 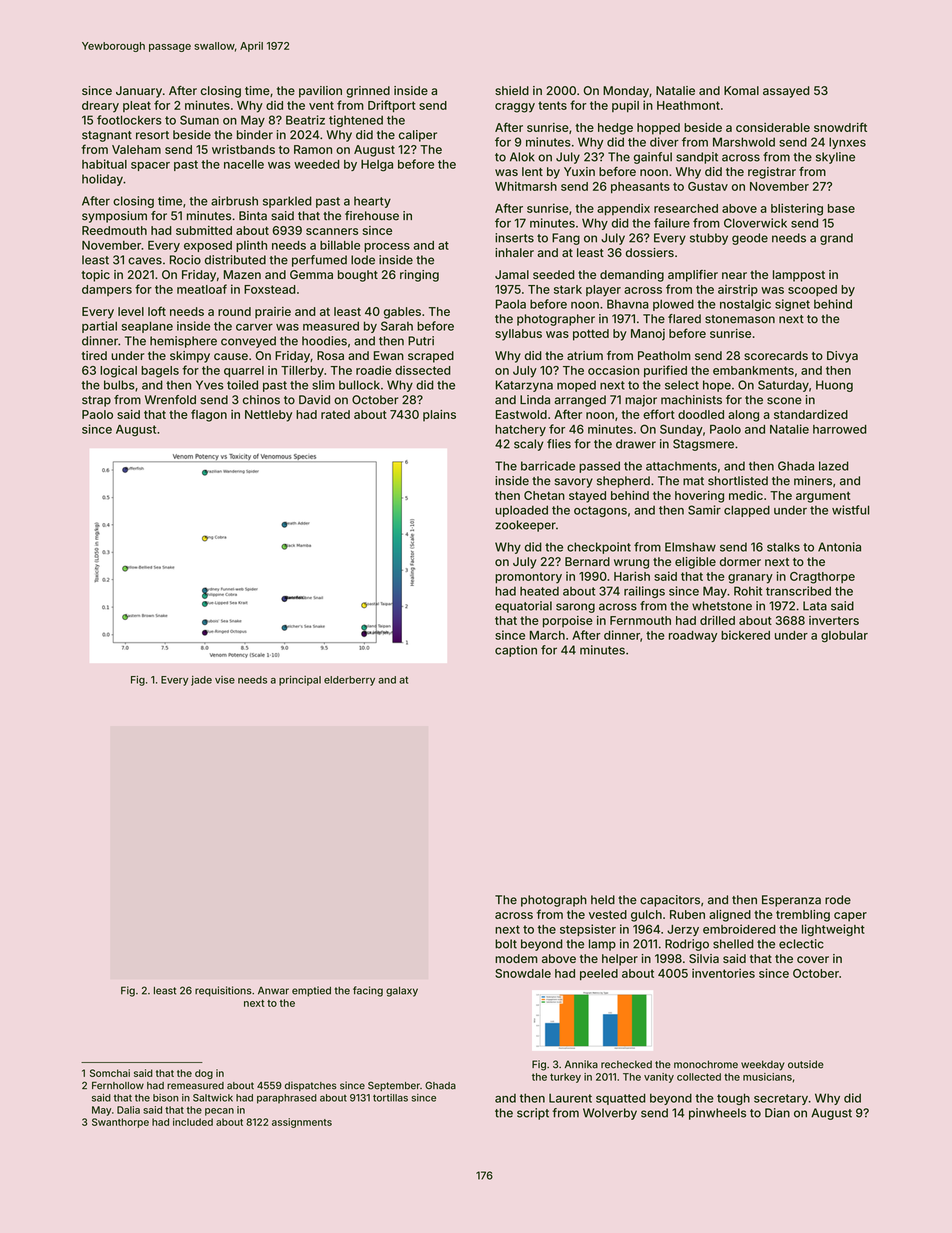 What do you see at coordinates (746, 495) in the screenshot?
I see `medic` at bounding box center [746, 495].
